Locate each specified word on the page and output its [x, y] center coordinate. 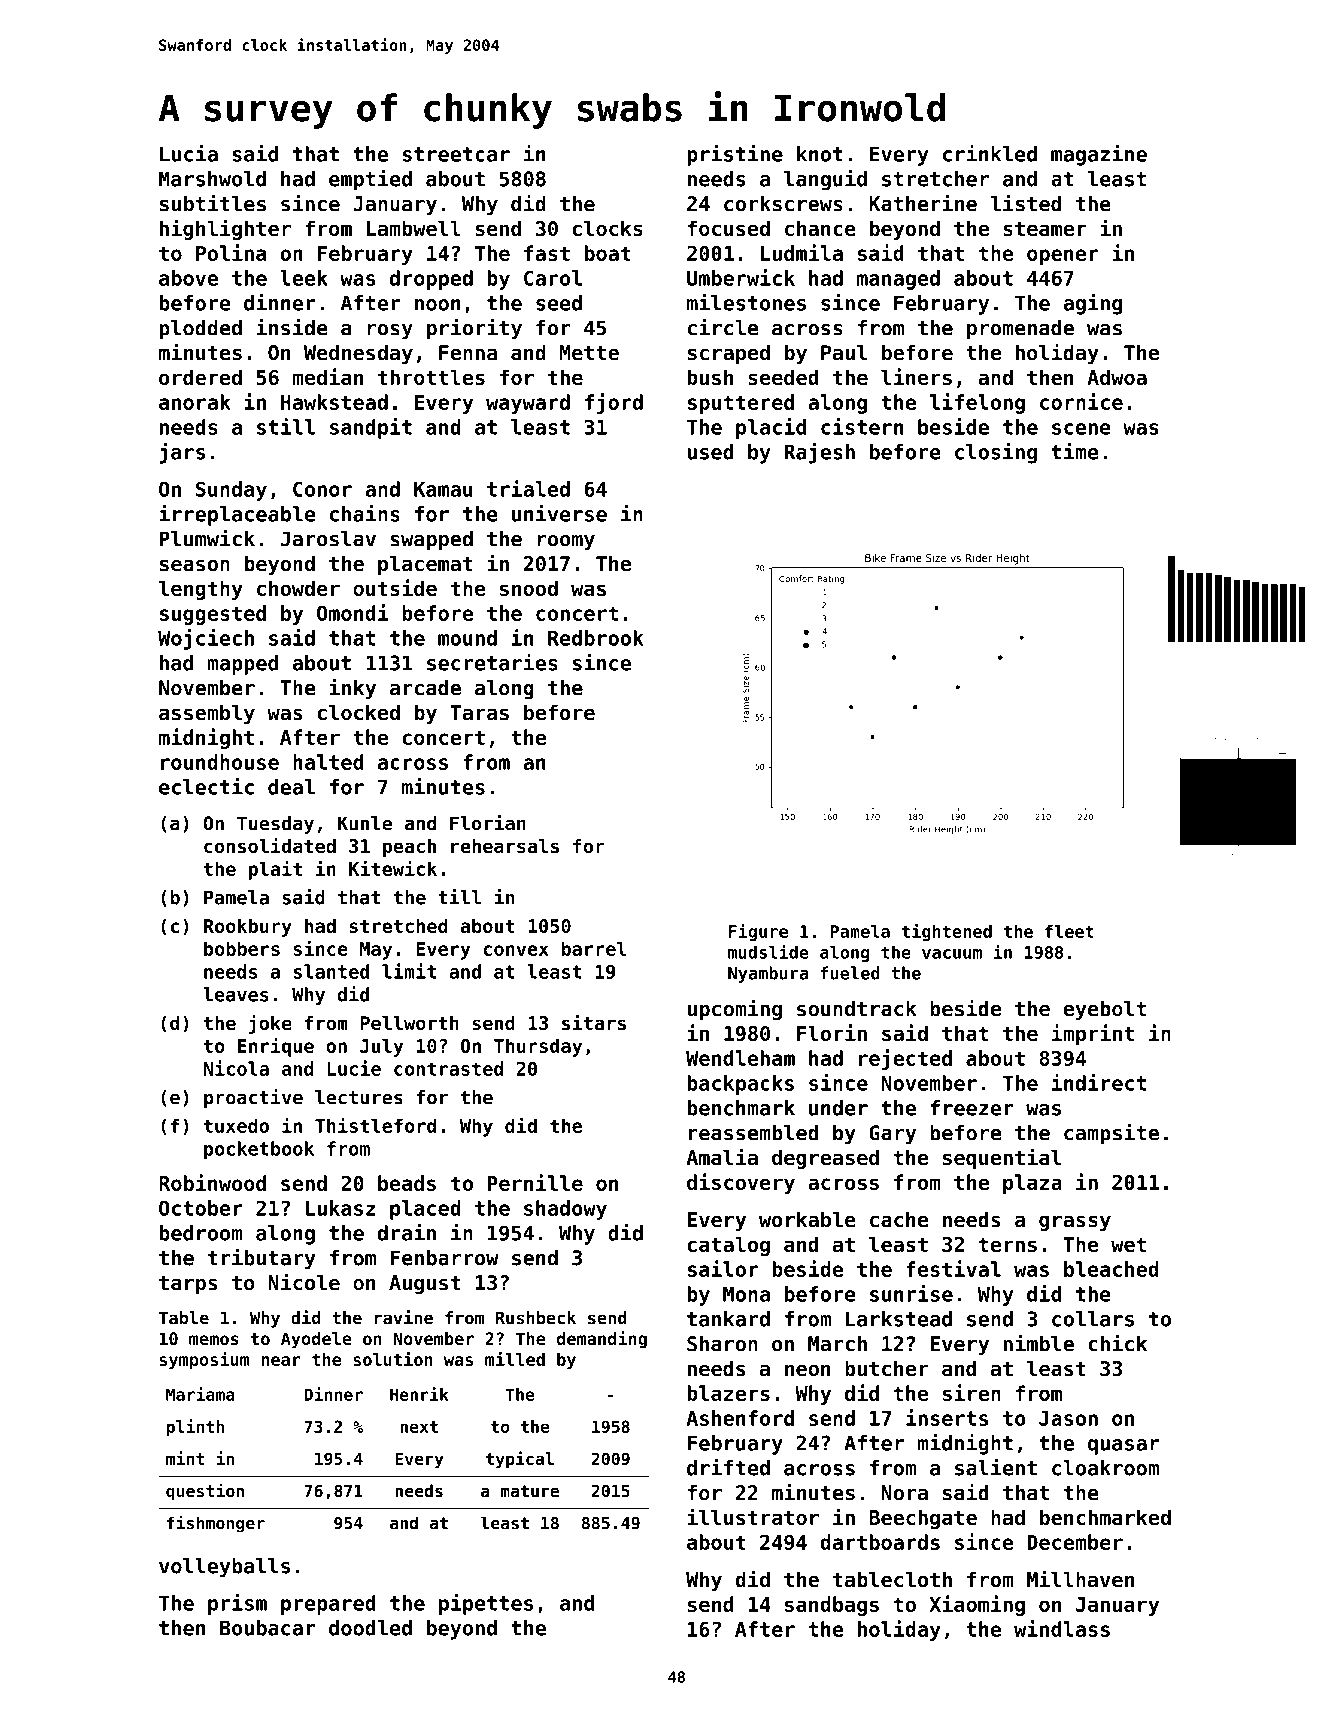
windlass [1062, 1628]
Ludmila [802, 252]
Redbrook [596, 638]
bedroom [201, 1233]
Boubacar [268, 1628]
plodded [200, 330]
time [1075, 451]
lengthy [201, 590]
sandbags [832, 1606]
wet [1128, 1244]
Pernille [535, 1182]
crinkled [990, 153]
